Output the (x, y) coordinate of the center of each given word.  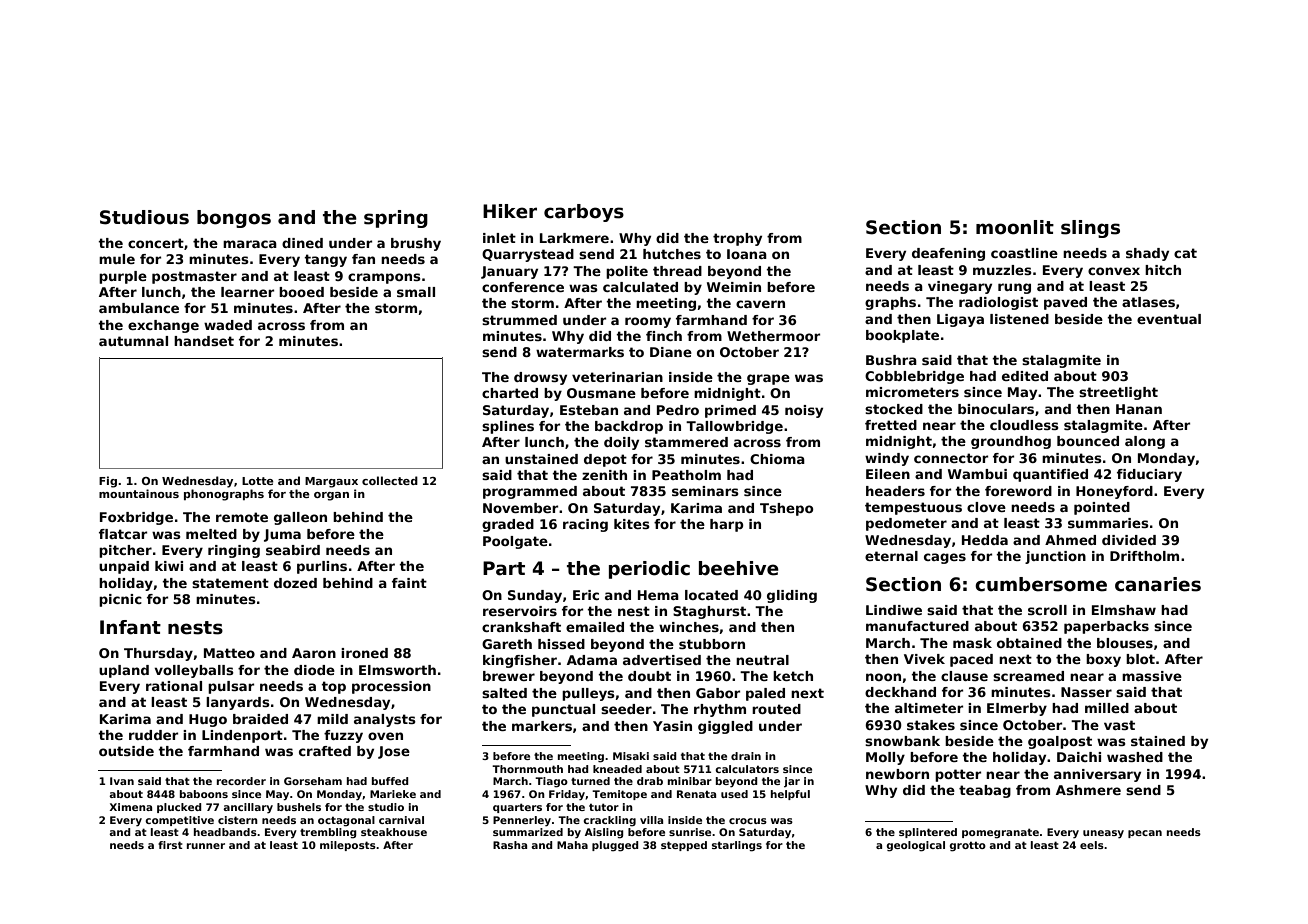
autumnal (133, 341)
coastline (1024, 253)
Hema (658, 595)
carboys (584, 213)
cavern (760, 304)
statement (230, 583)
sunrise (690, 832)
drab (650, 781)
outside (126, 751)
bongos (234, 219)
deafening (948, 254)
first (170, 845)
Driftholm (1144, 556)
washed (1135, 757)
